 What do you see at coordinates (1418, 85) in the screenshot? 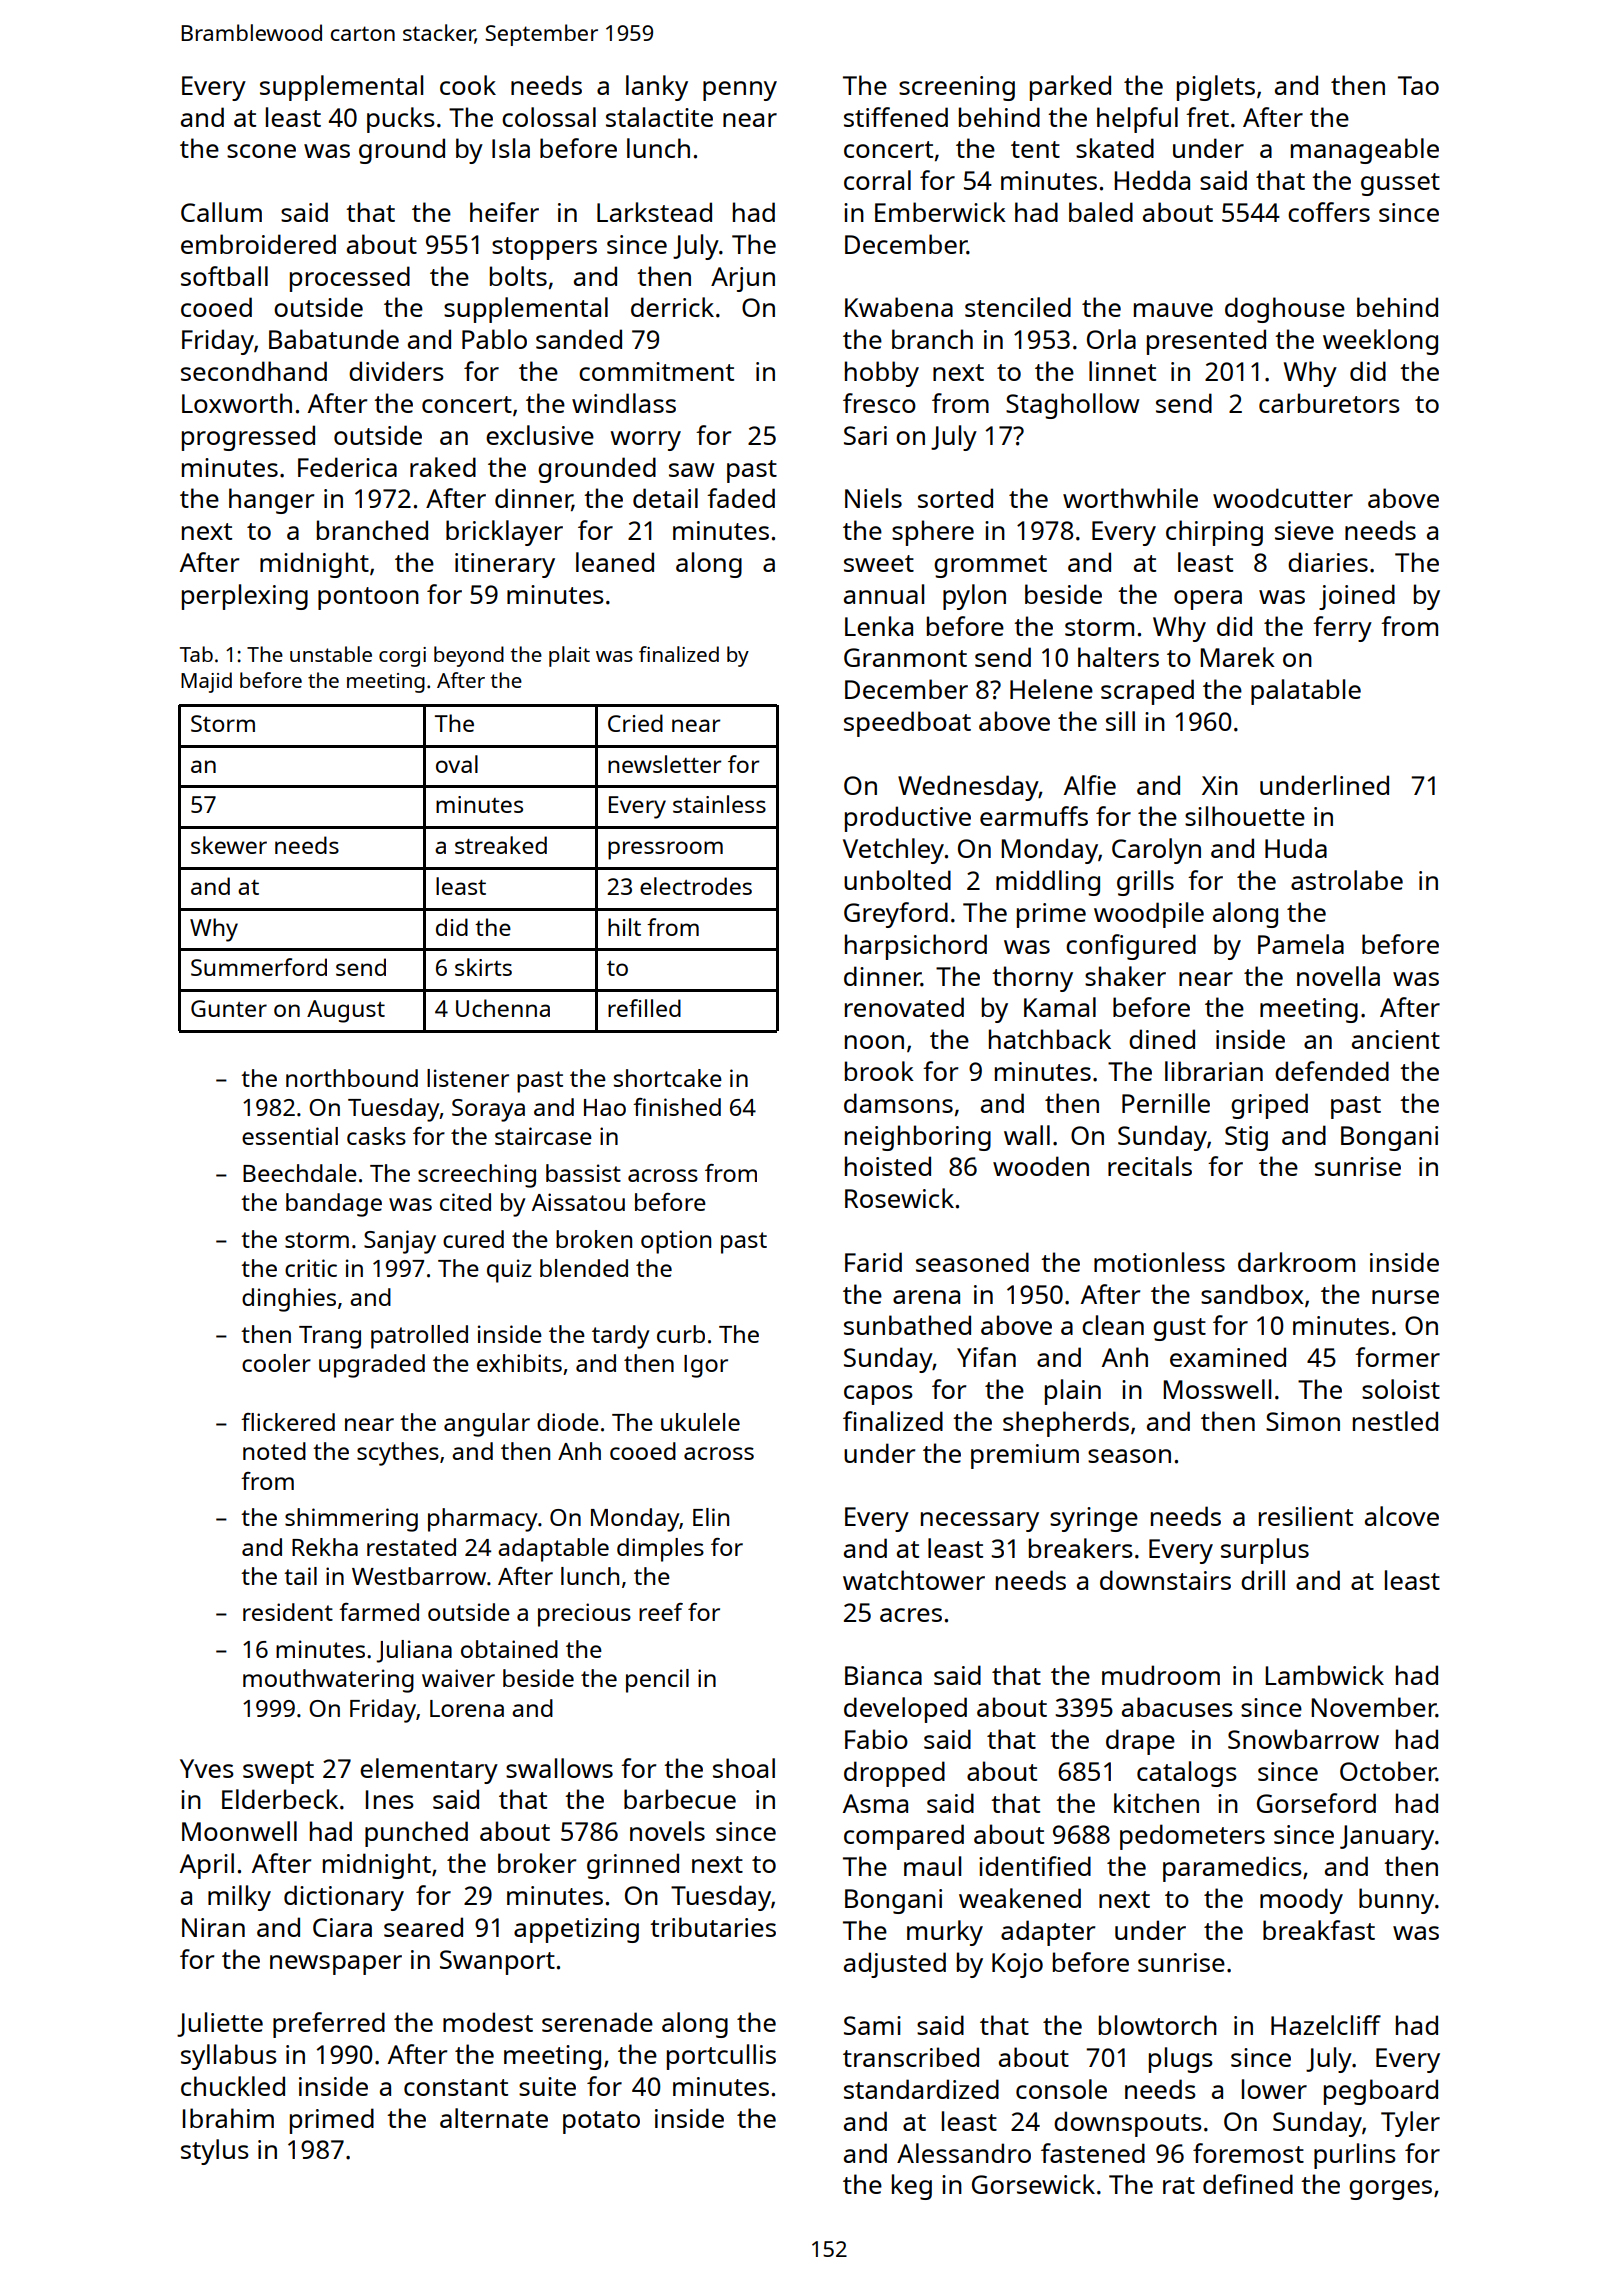
I see `Tao` at bounding box center [1418, 85].
